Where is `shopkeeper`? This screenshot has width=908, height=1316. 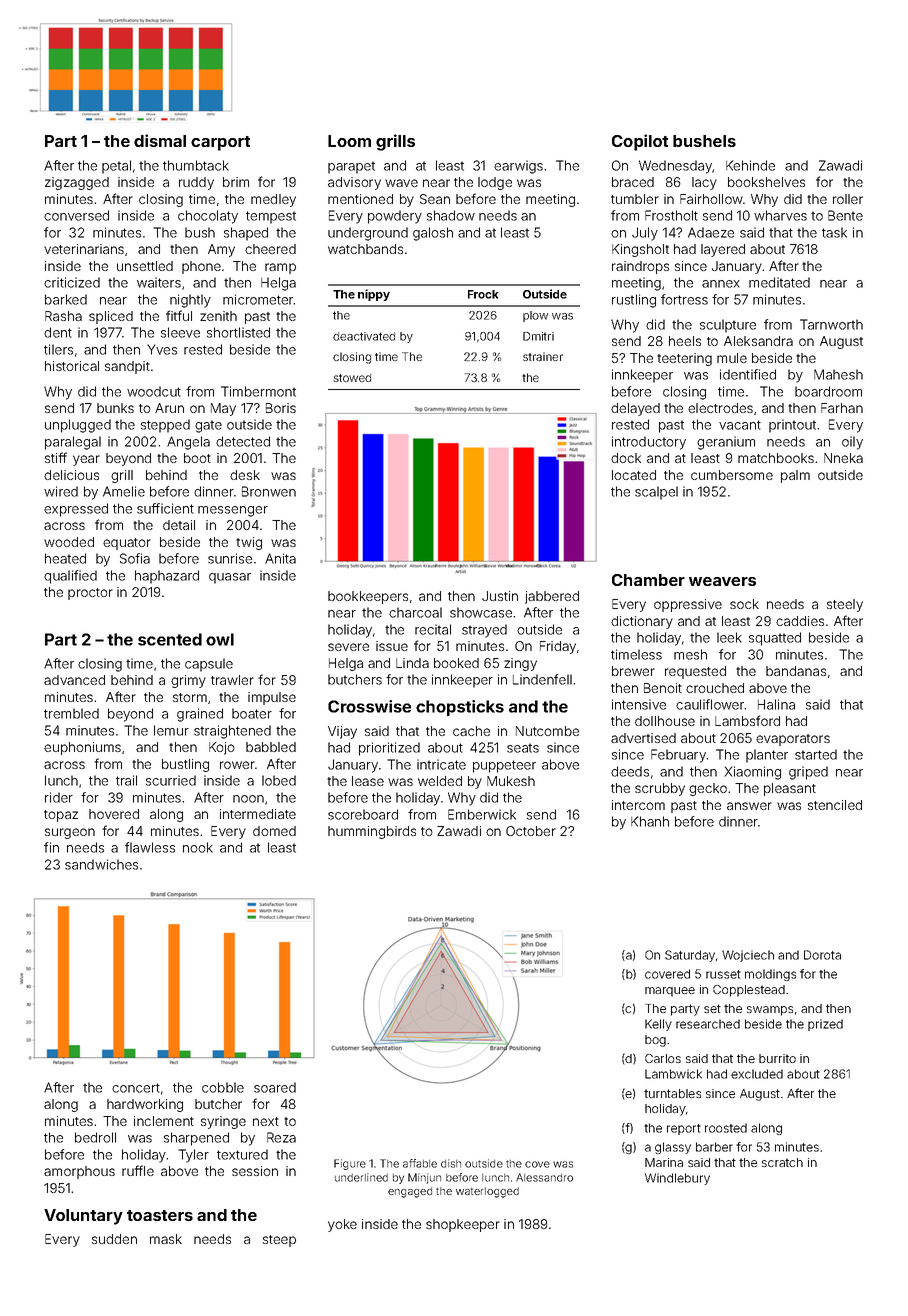
shopkeeper is located at coordinates (463, 1225).
